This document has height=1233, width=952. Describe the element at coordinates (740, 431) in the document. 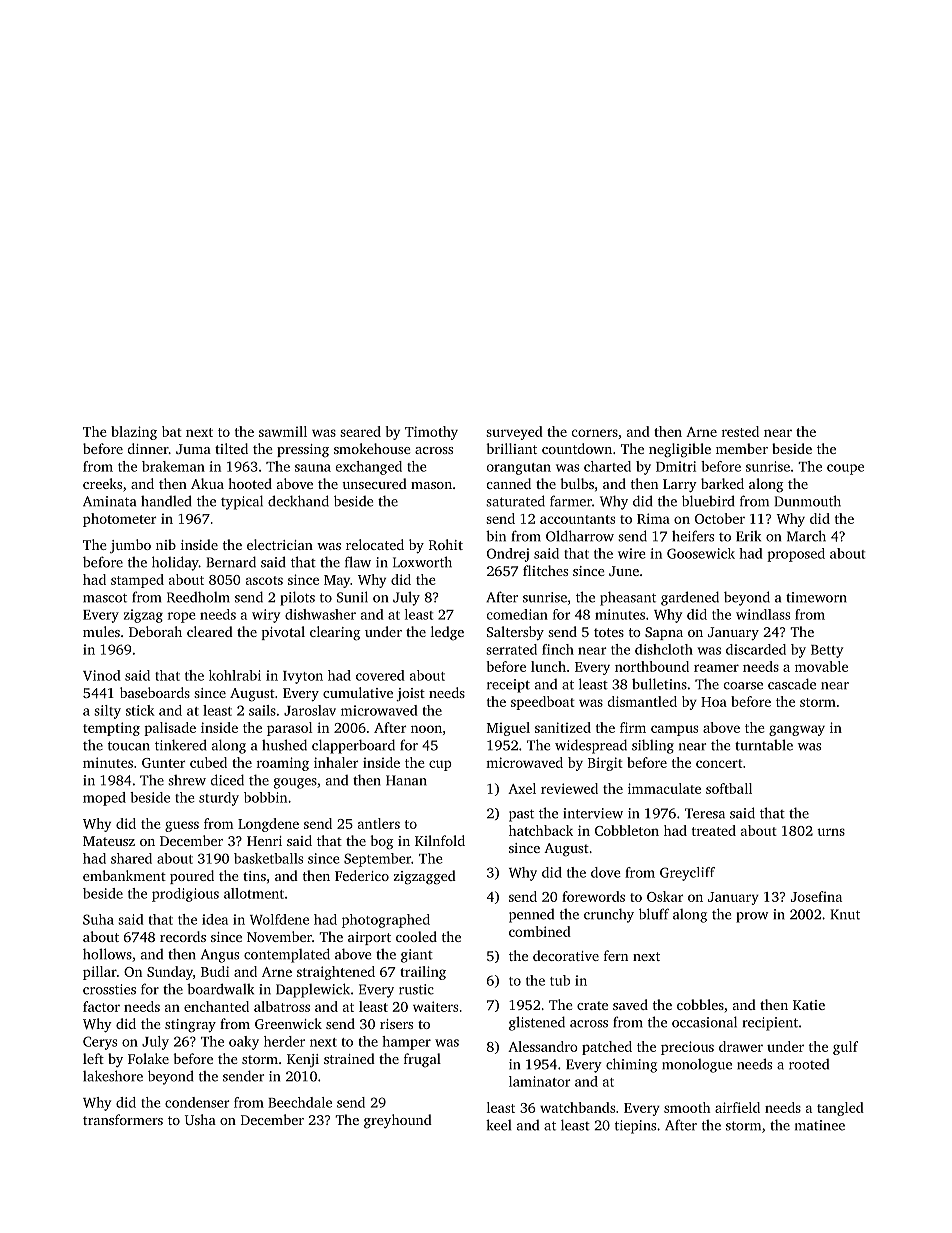

I see `rested` at that location.
